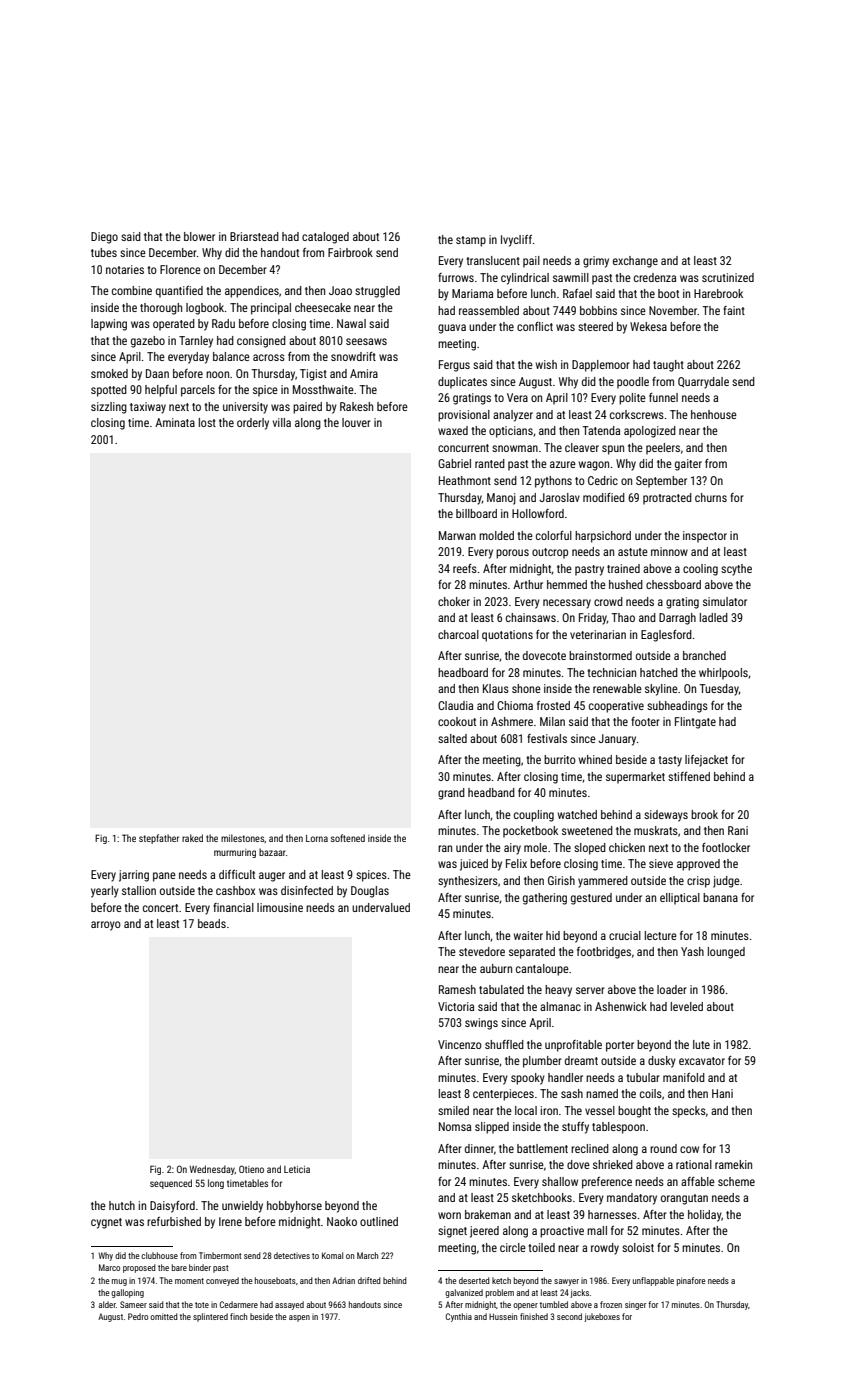 The width and height of the document is (849, 1400). Describe the element at coordinates (460, 1044) in the document. I see `Vincenzo` at that location.
